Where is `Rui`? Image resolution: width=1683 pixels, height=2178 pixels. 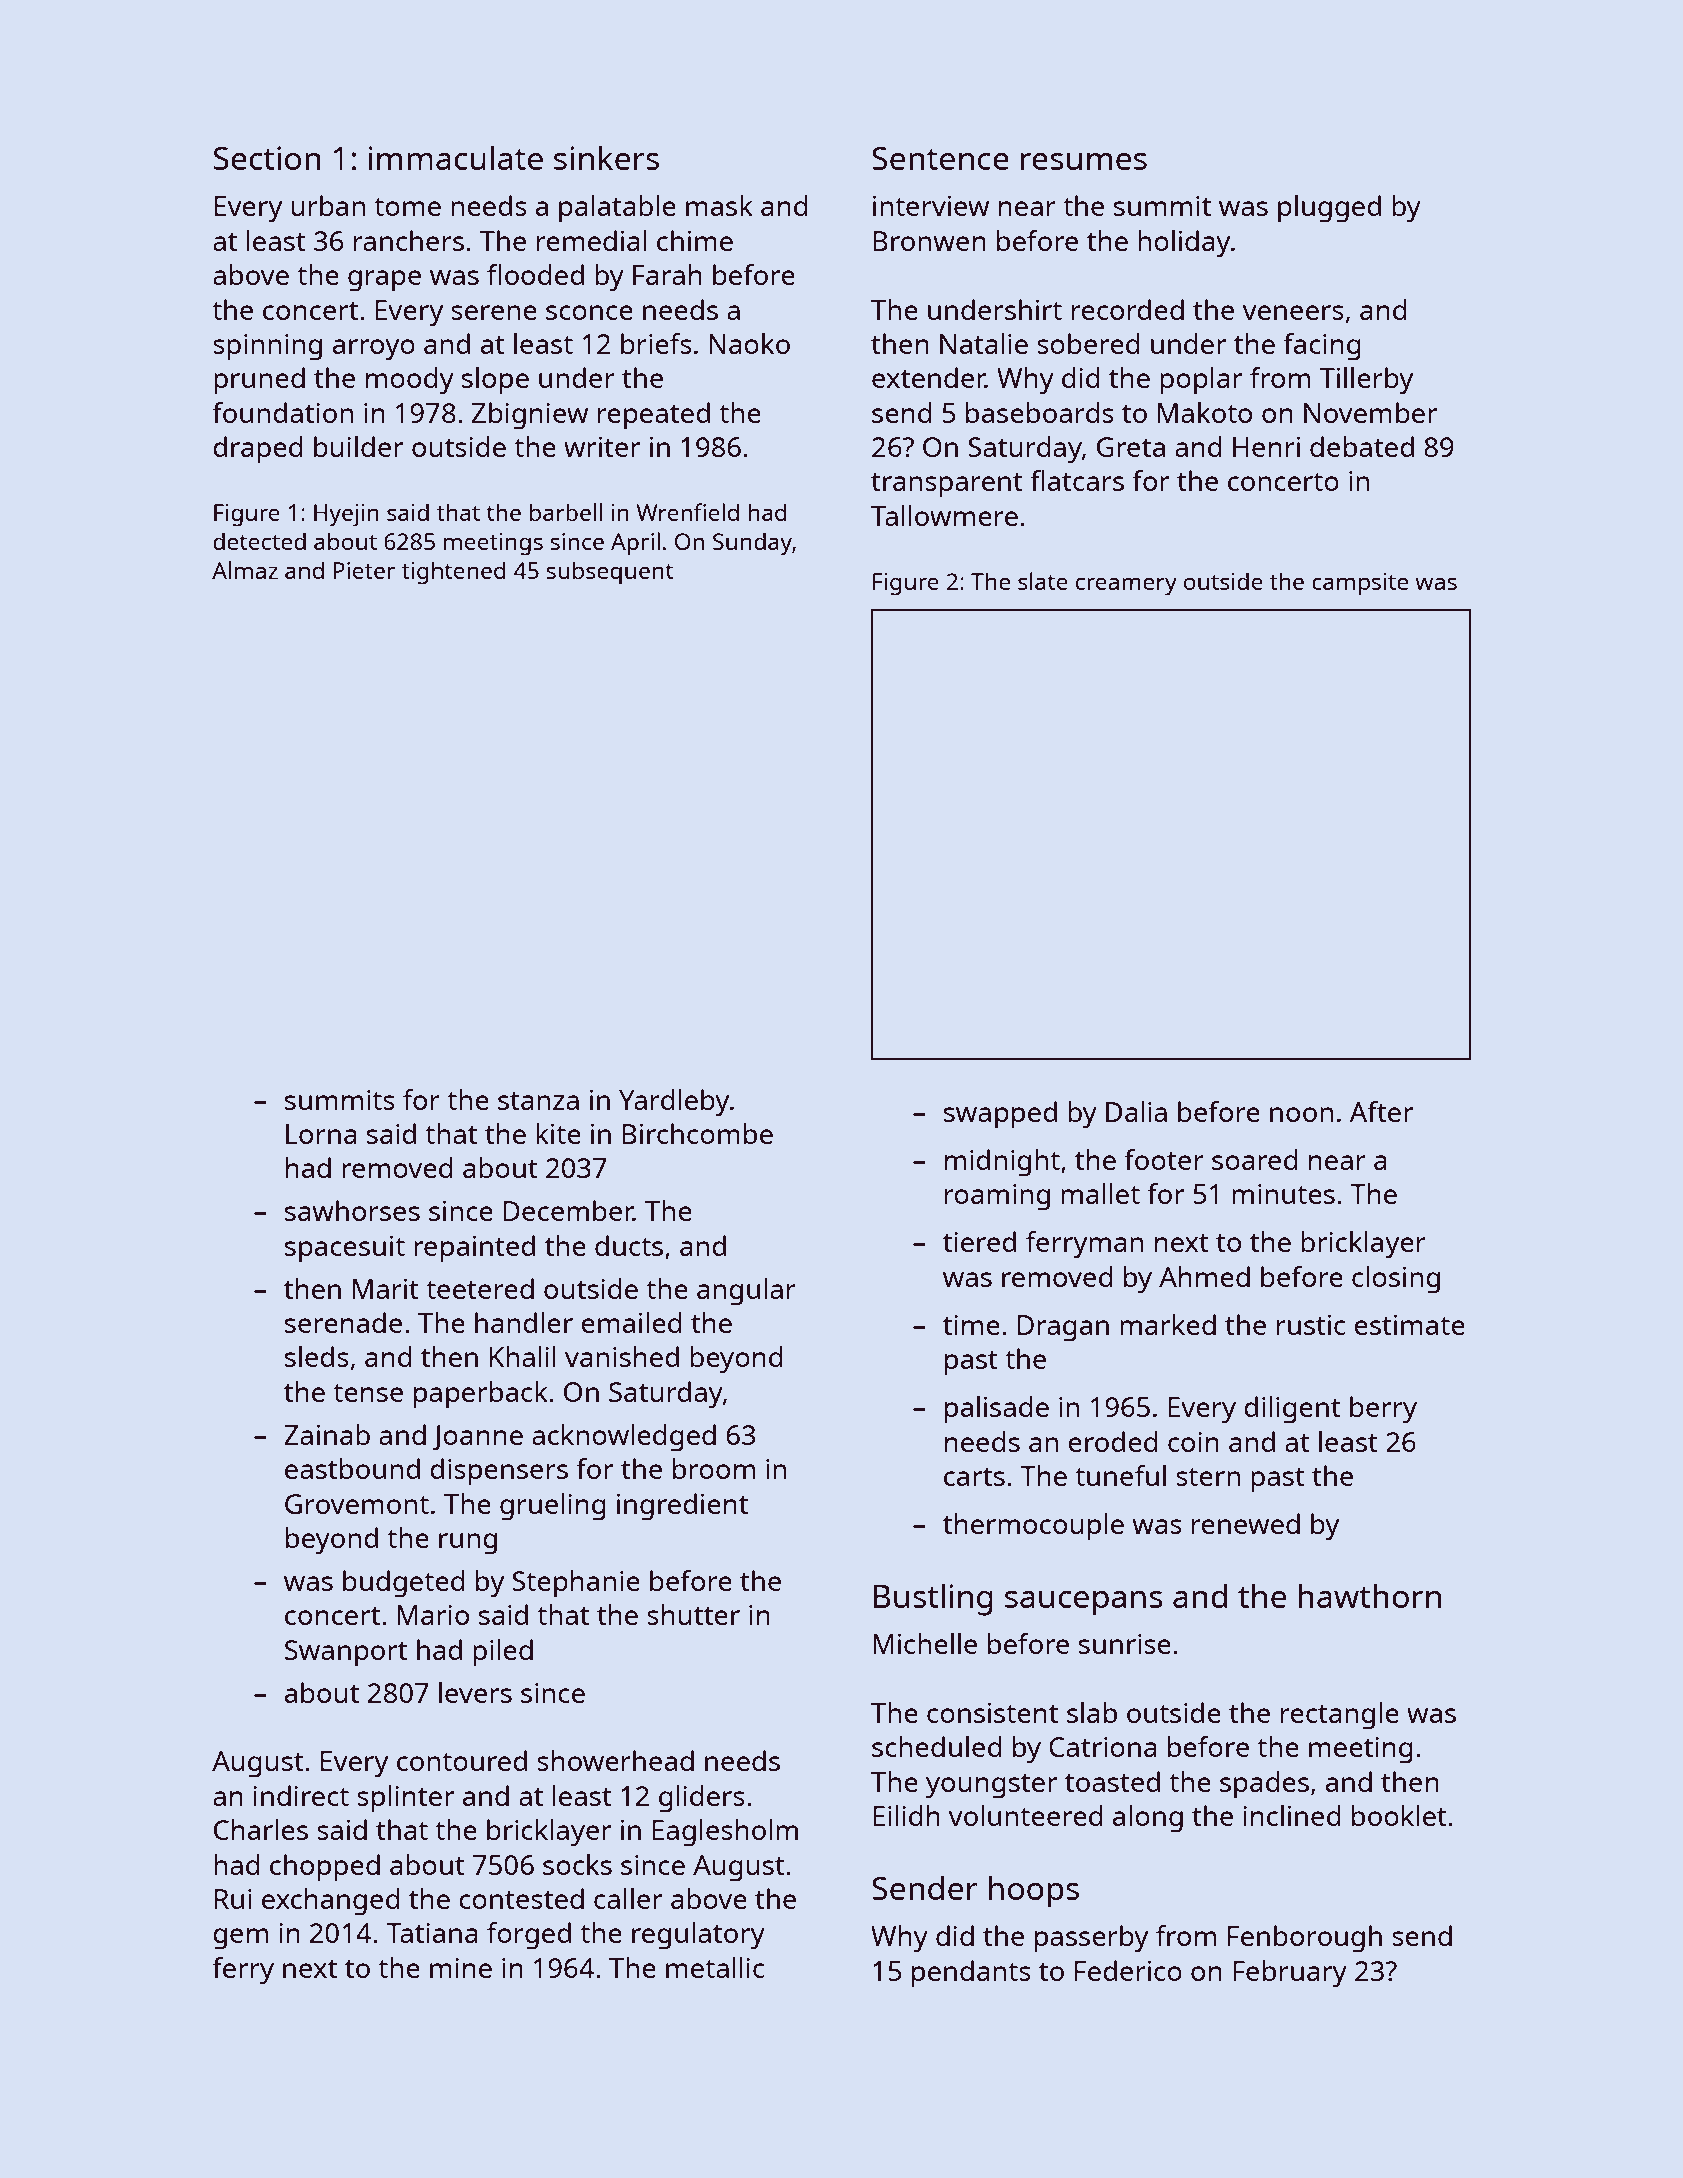
Rui is located at coordinates (233, 1899).
